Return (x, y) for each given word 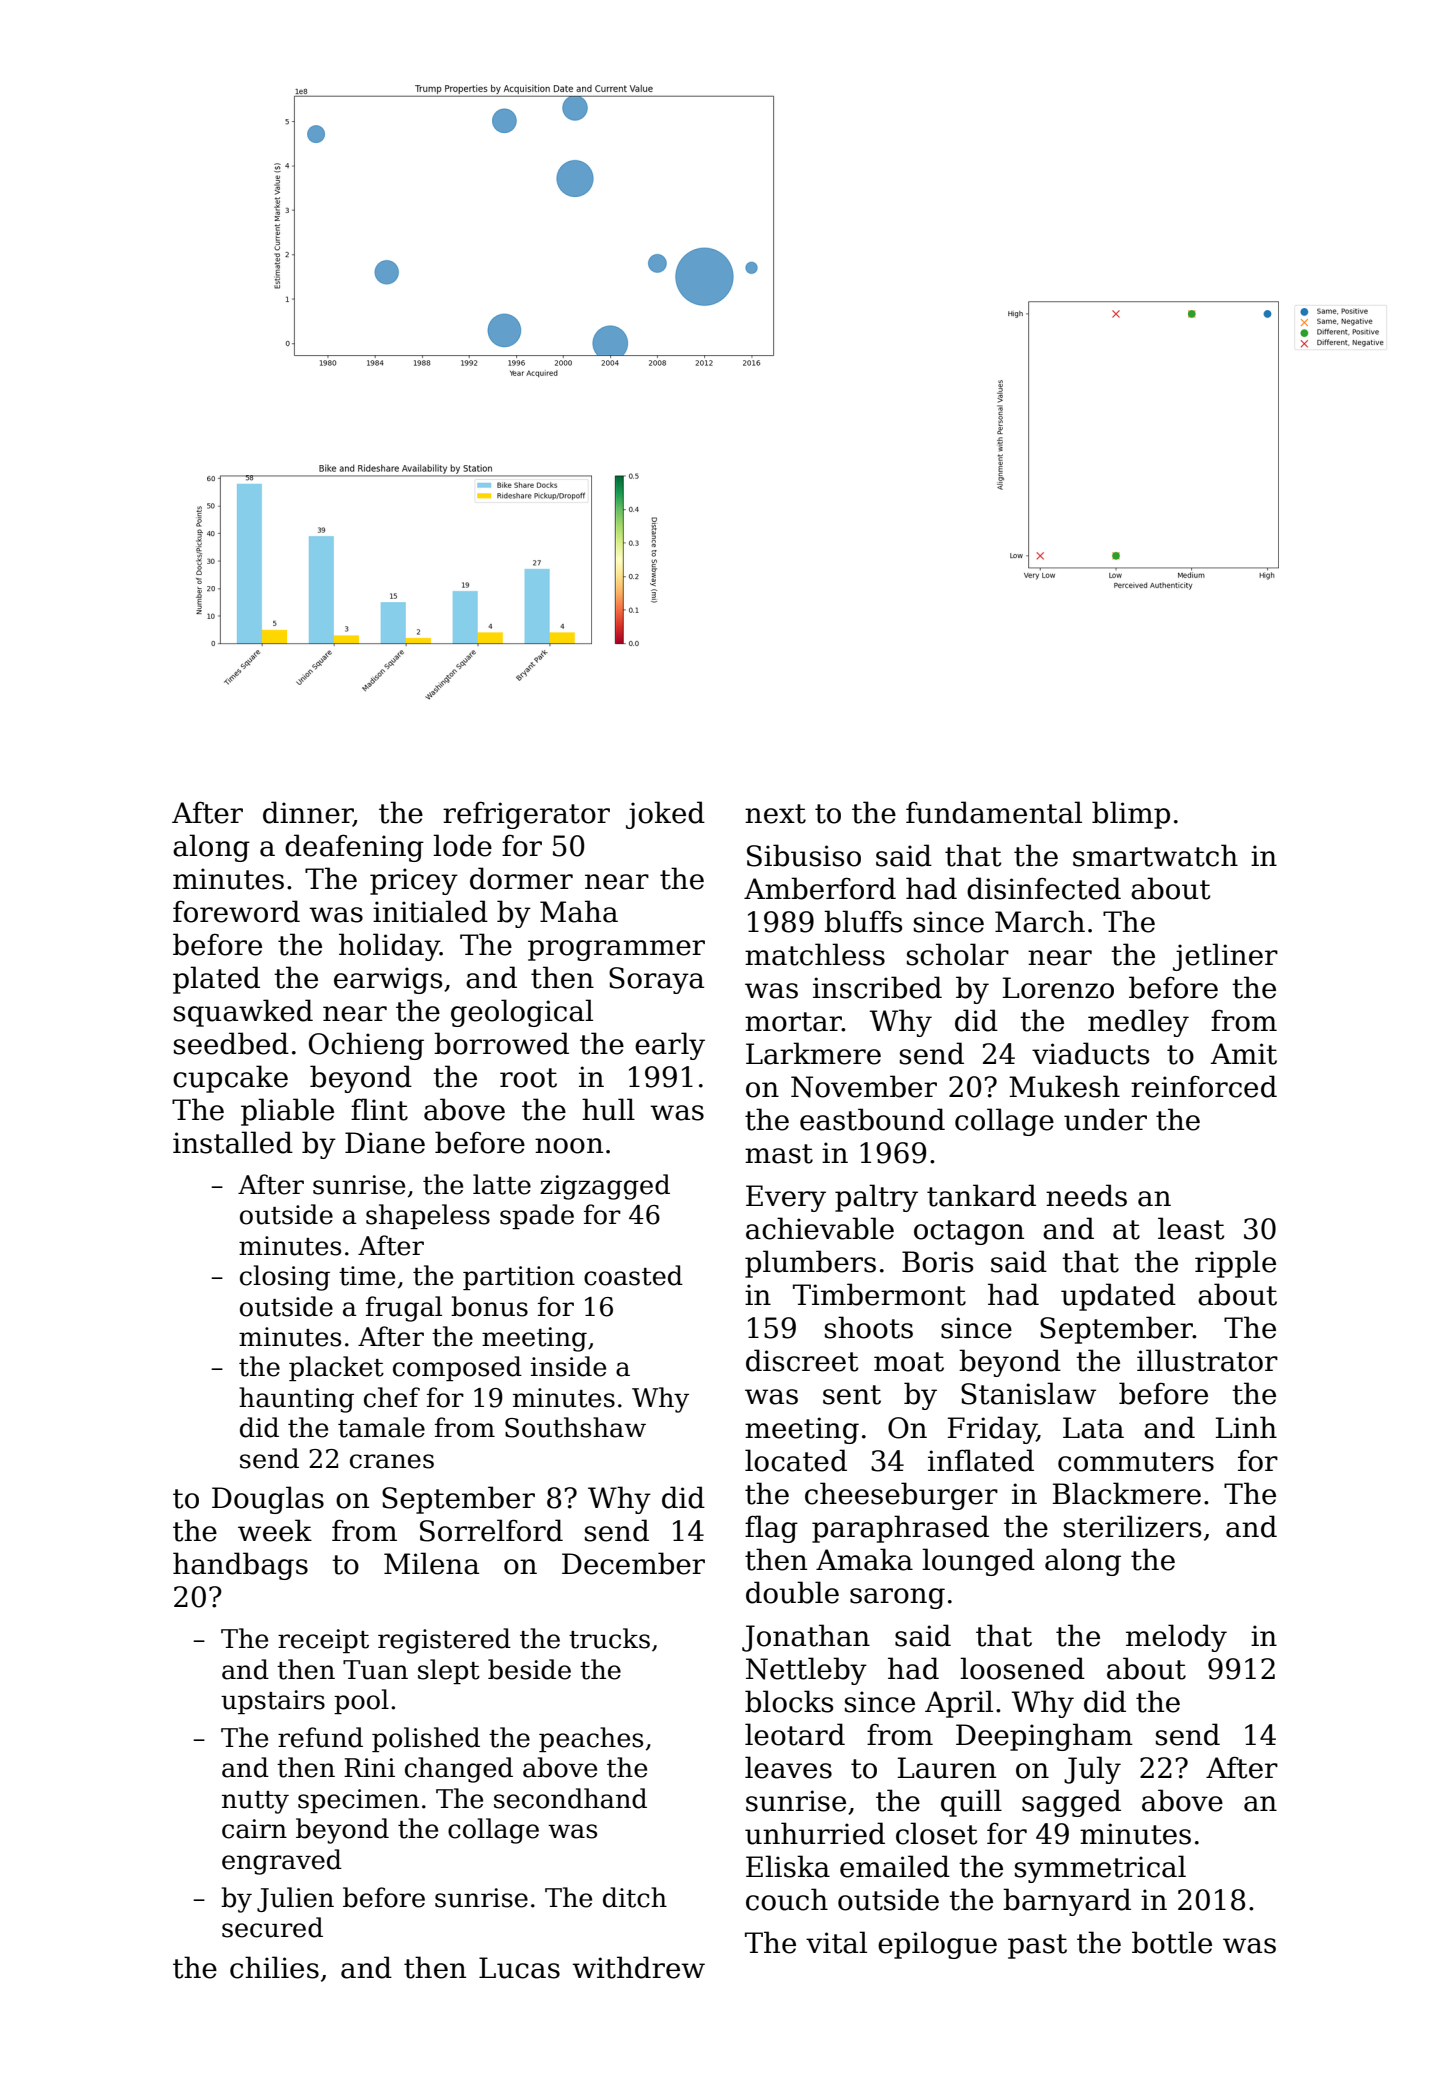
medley (1138, 1023)
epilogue (937, 1945)
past (1037, 1946)
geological (522, 1013)
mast (779, 1154)
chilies (274, 1967)
